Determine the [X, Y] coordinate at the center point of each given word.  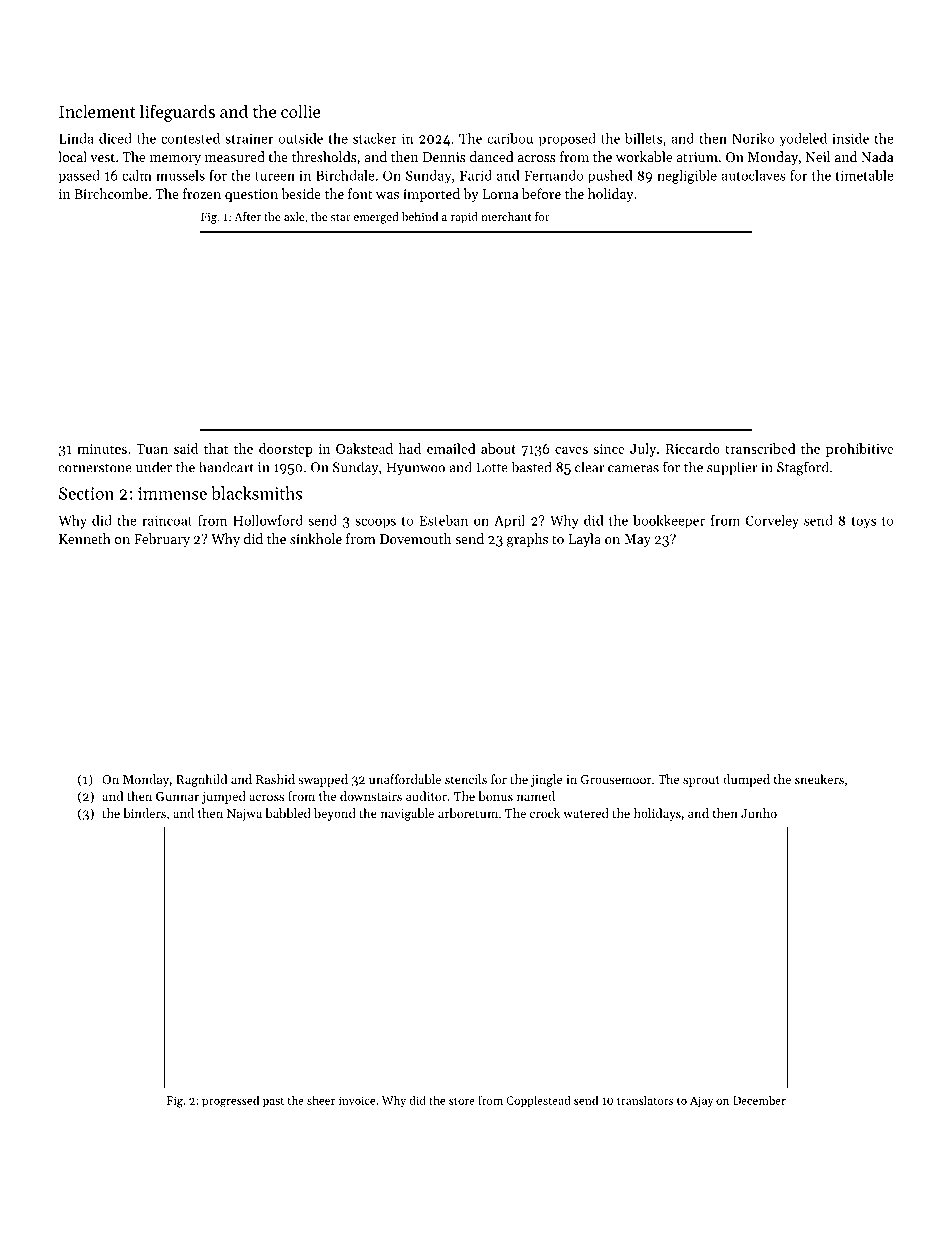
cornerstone [95, 468]
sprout [701, 781]
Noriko [753, 138]
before [541, 193]
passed [79, 177]
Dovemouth [415, 538]
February [162, 540]
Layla [584, 540]
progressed [230, 1101]
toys [864, 523]
